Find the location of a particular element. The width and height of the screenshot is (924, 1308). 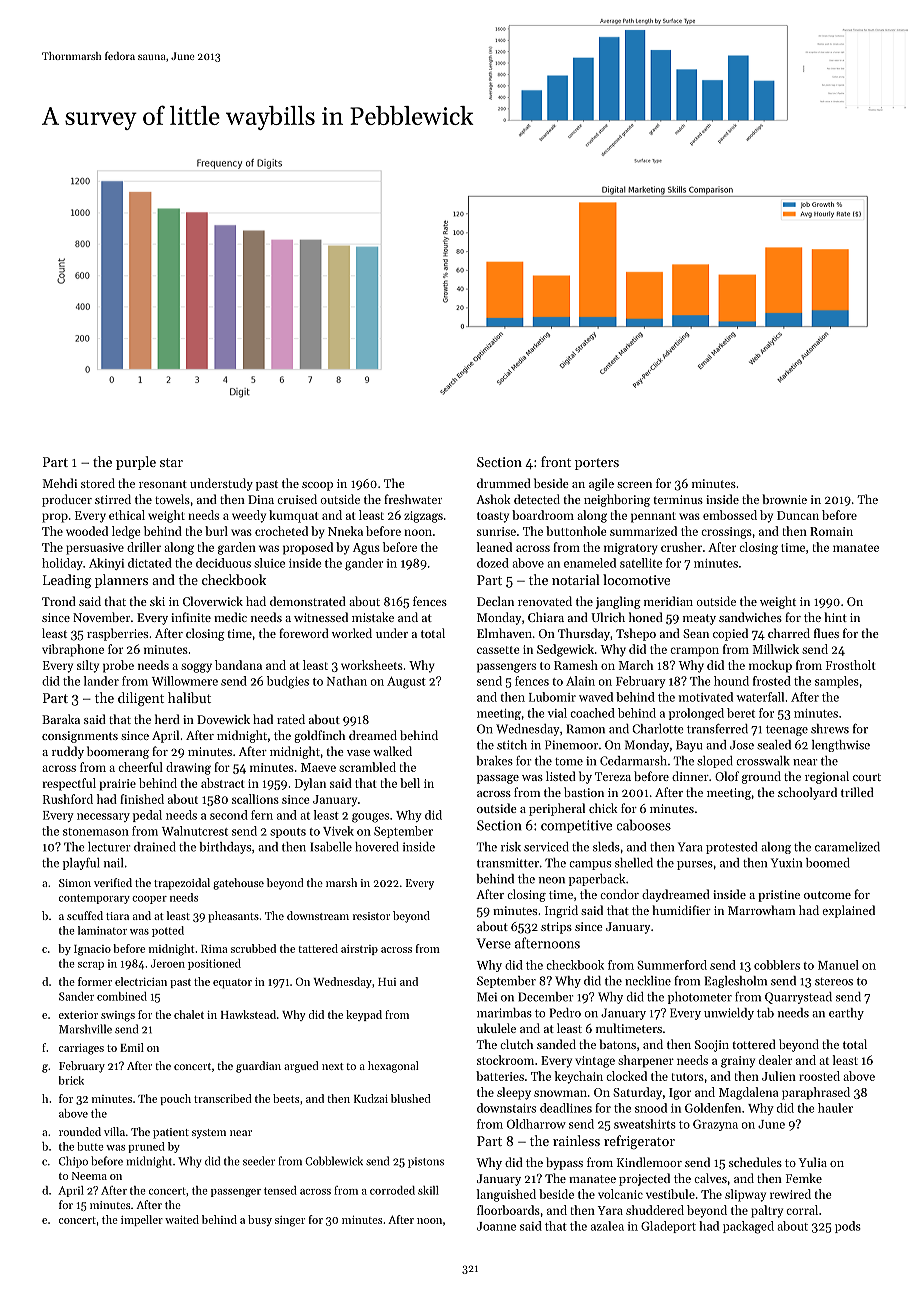

trilled is located at coordinates (857, 792).
